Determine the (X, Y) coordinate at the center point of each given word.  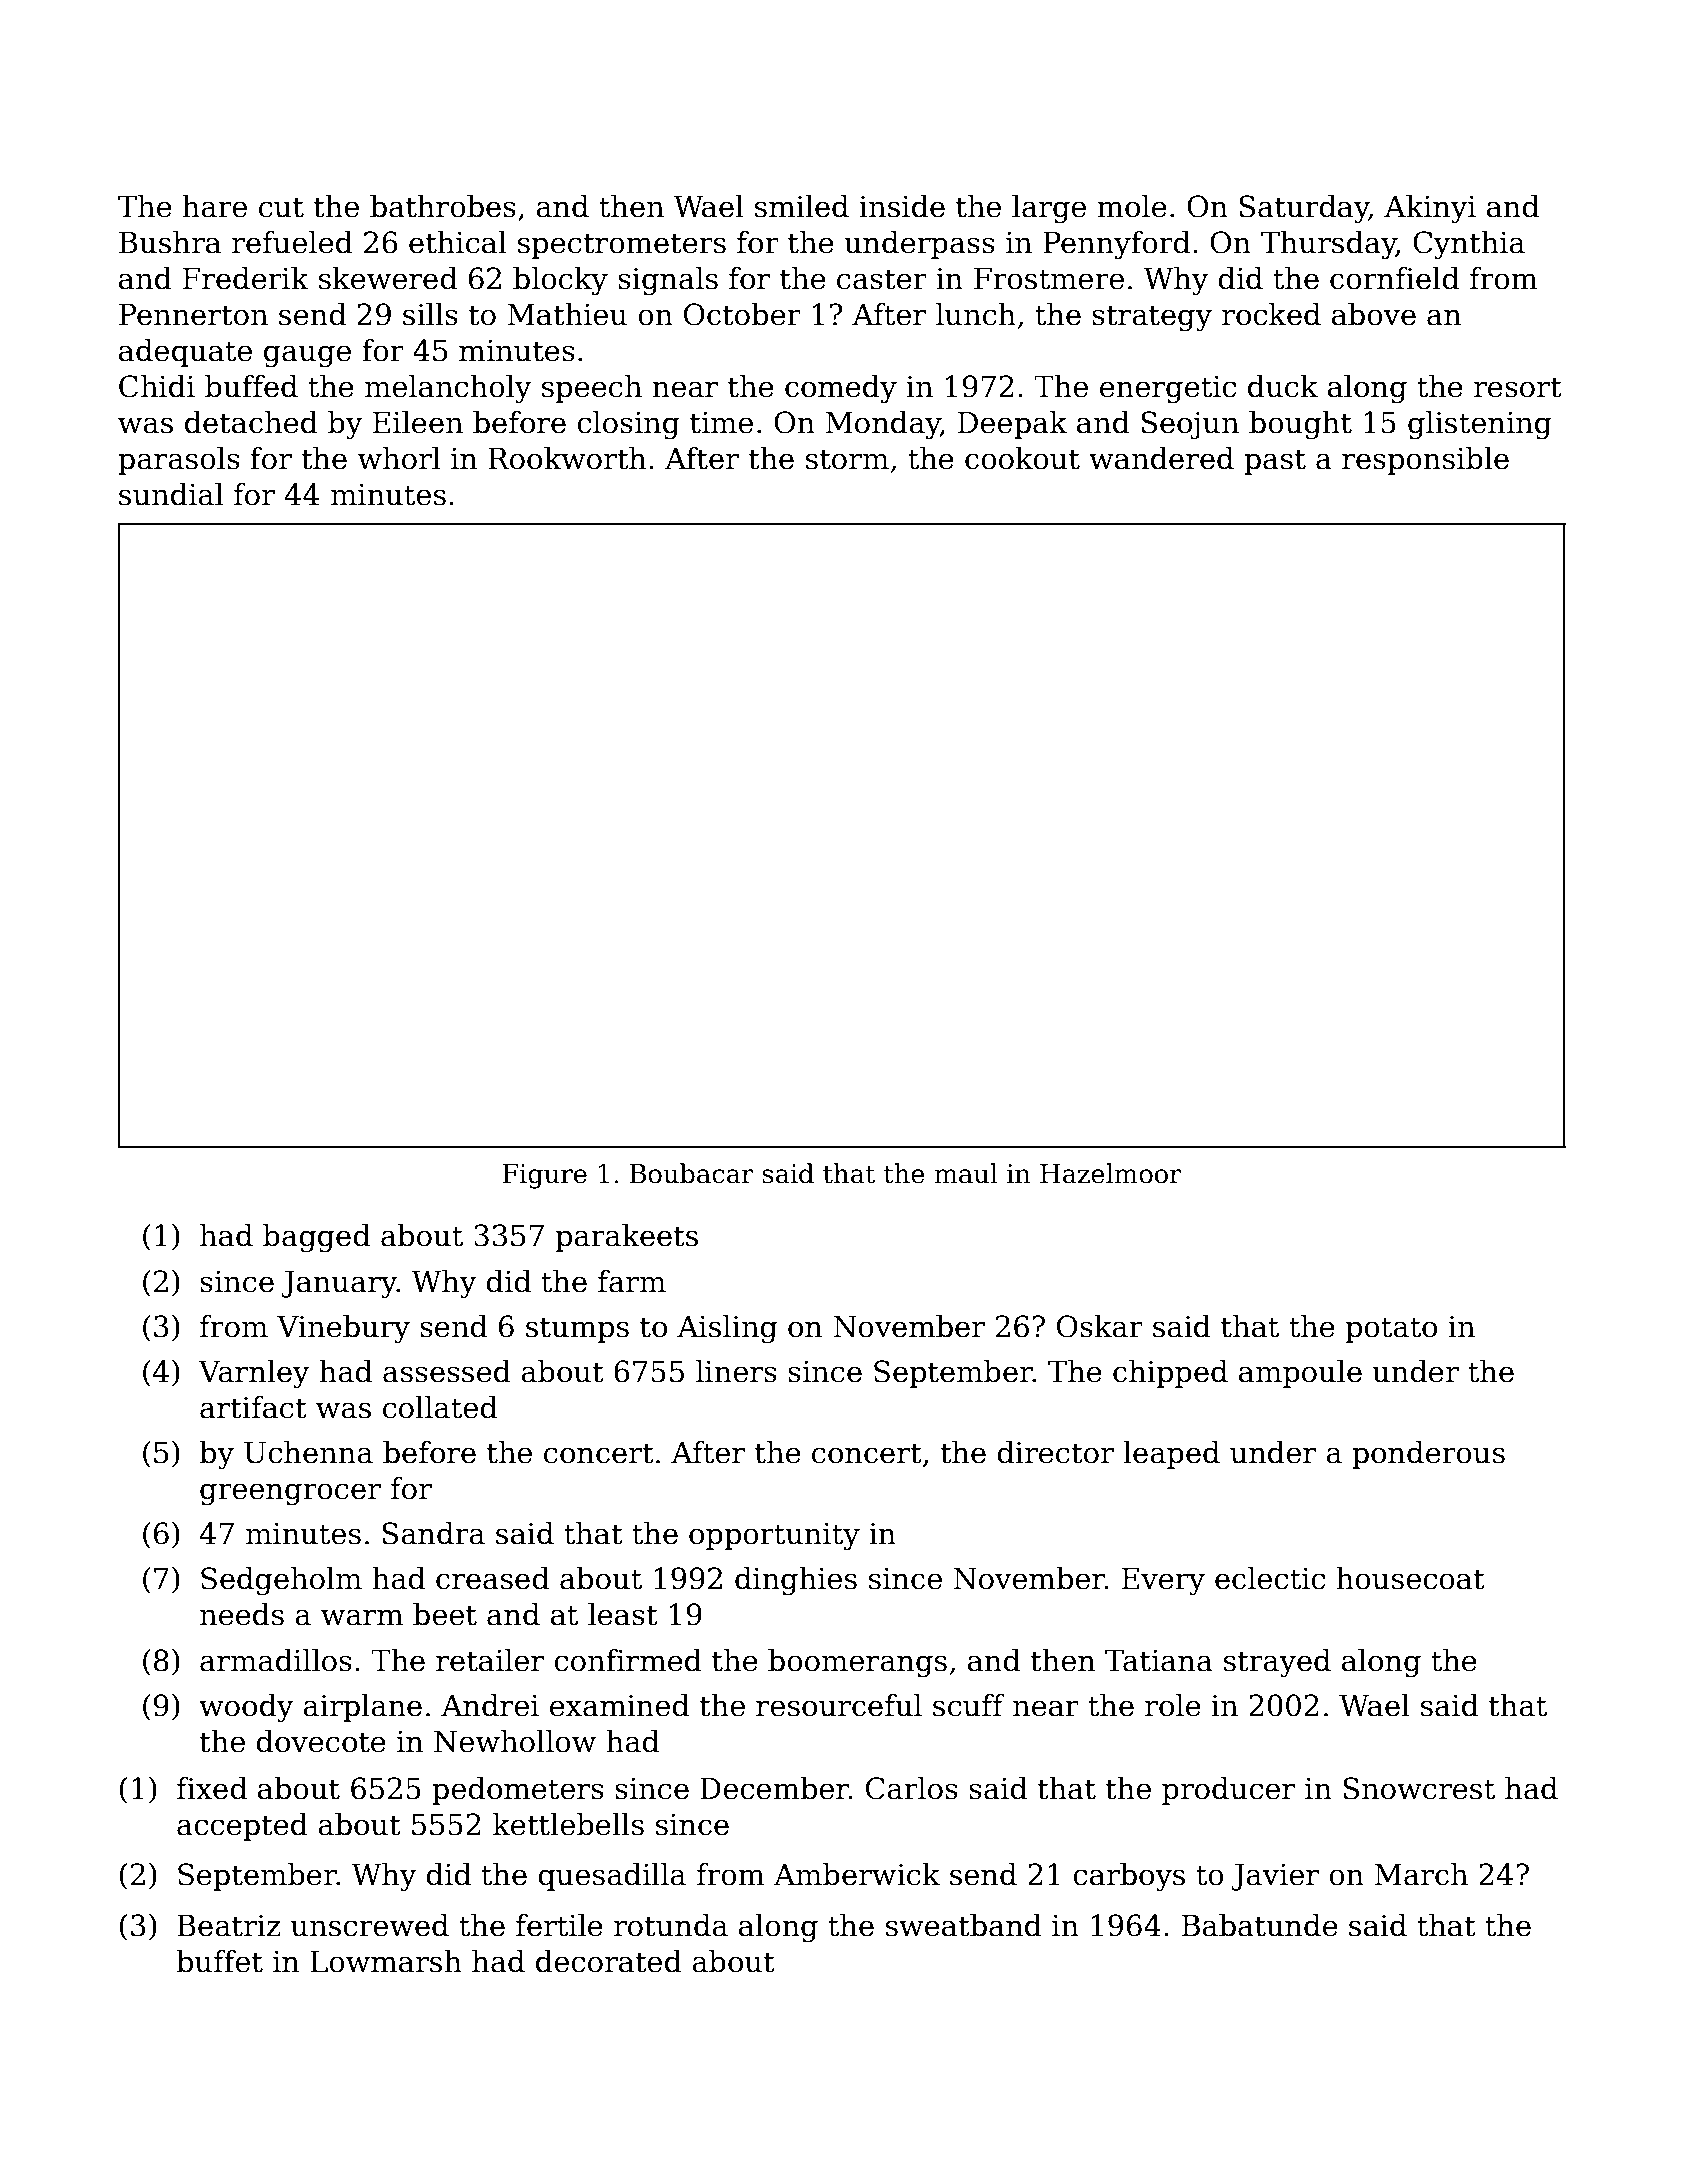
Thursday (1328, 245)
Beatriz (228, 1926)
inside (902, 206)
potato (1391, 1330)
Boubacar (692, 1173)
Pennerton (193, 315)
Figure (544, 1176)
